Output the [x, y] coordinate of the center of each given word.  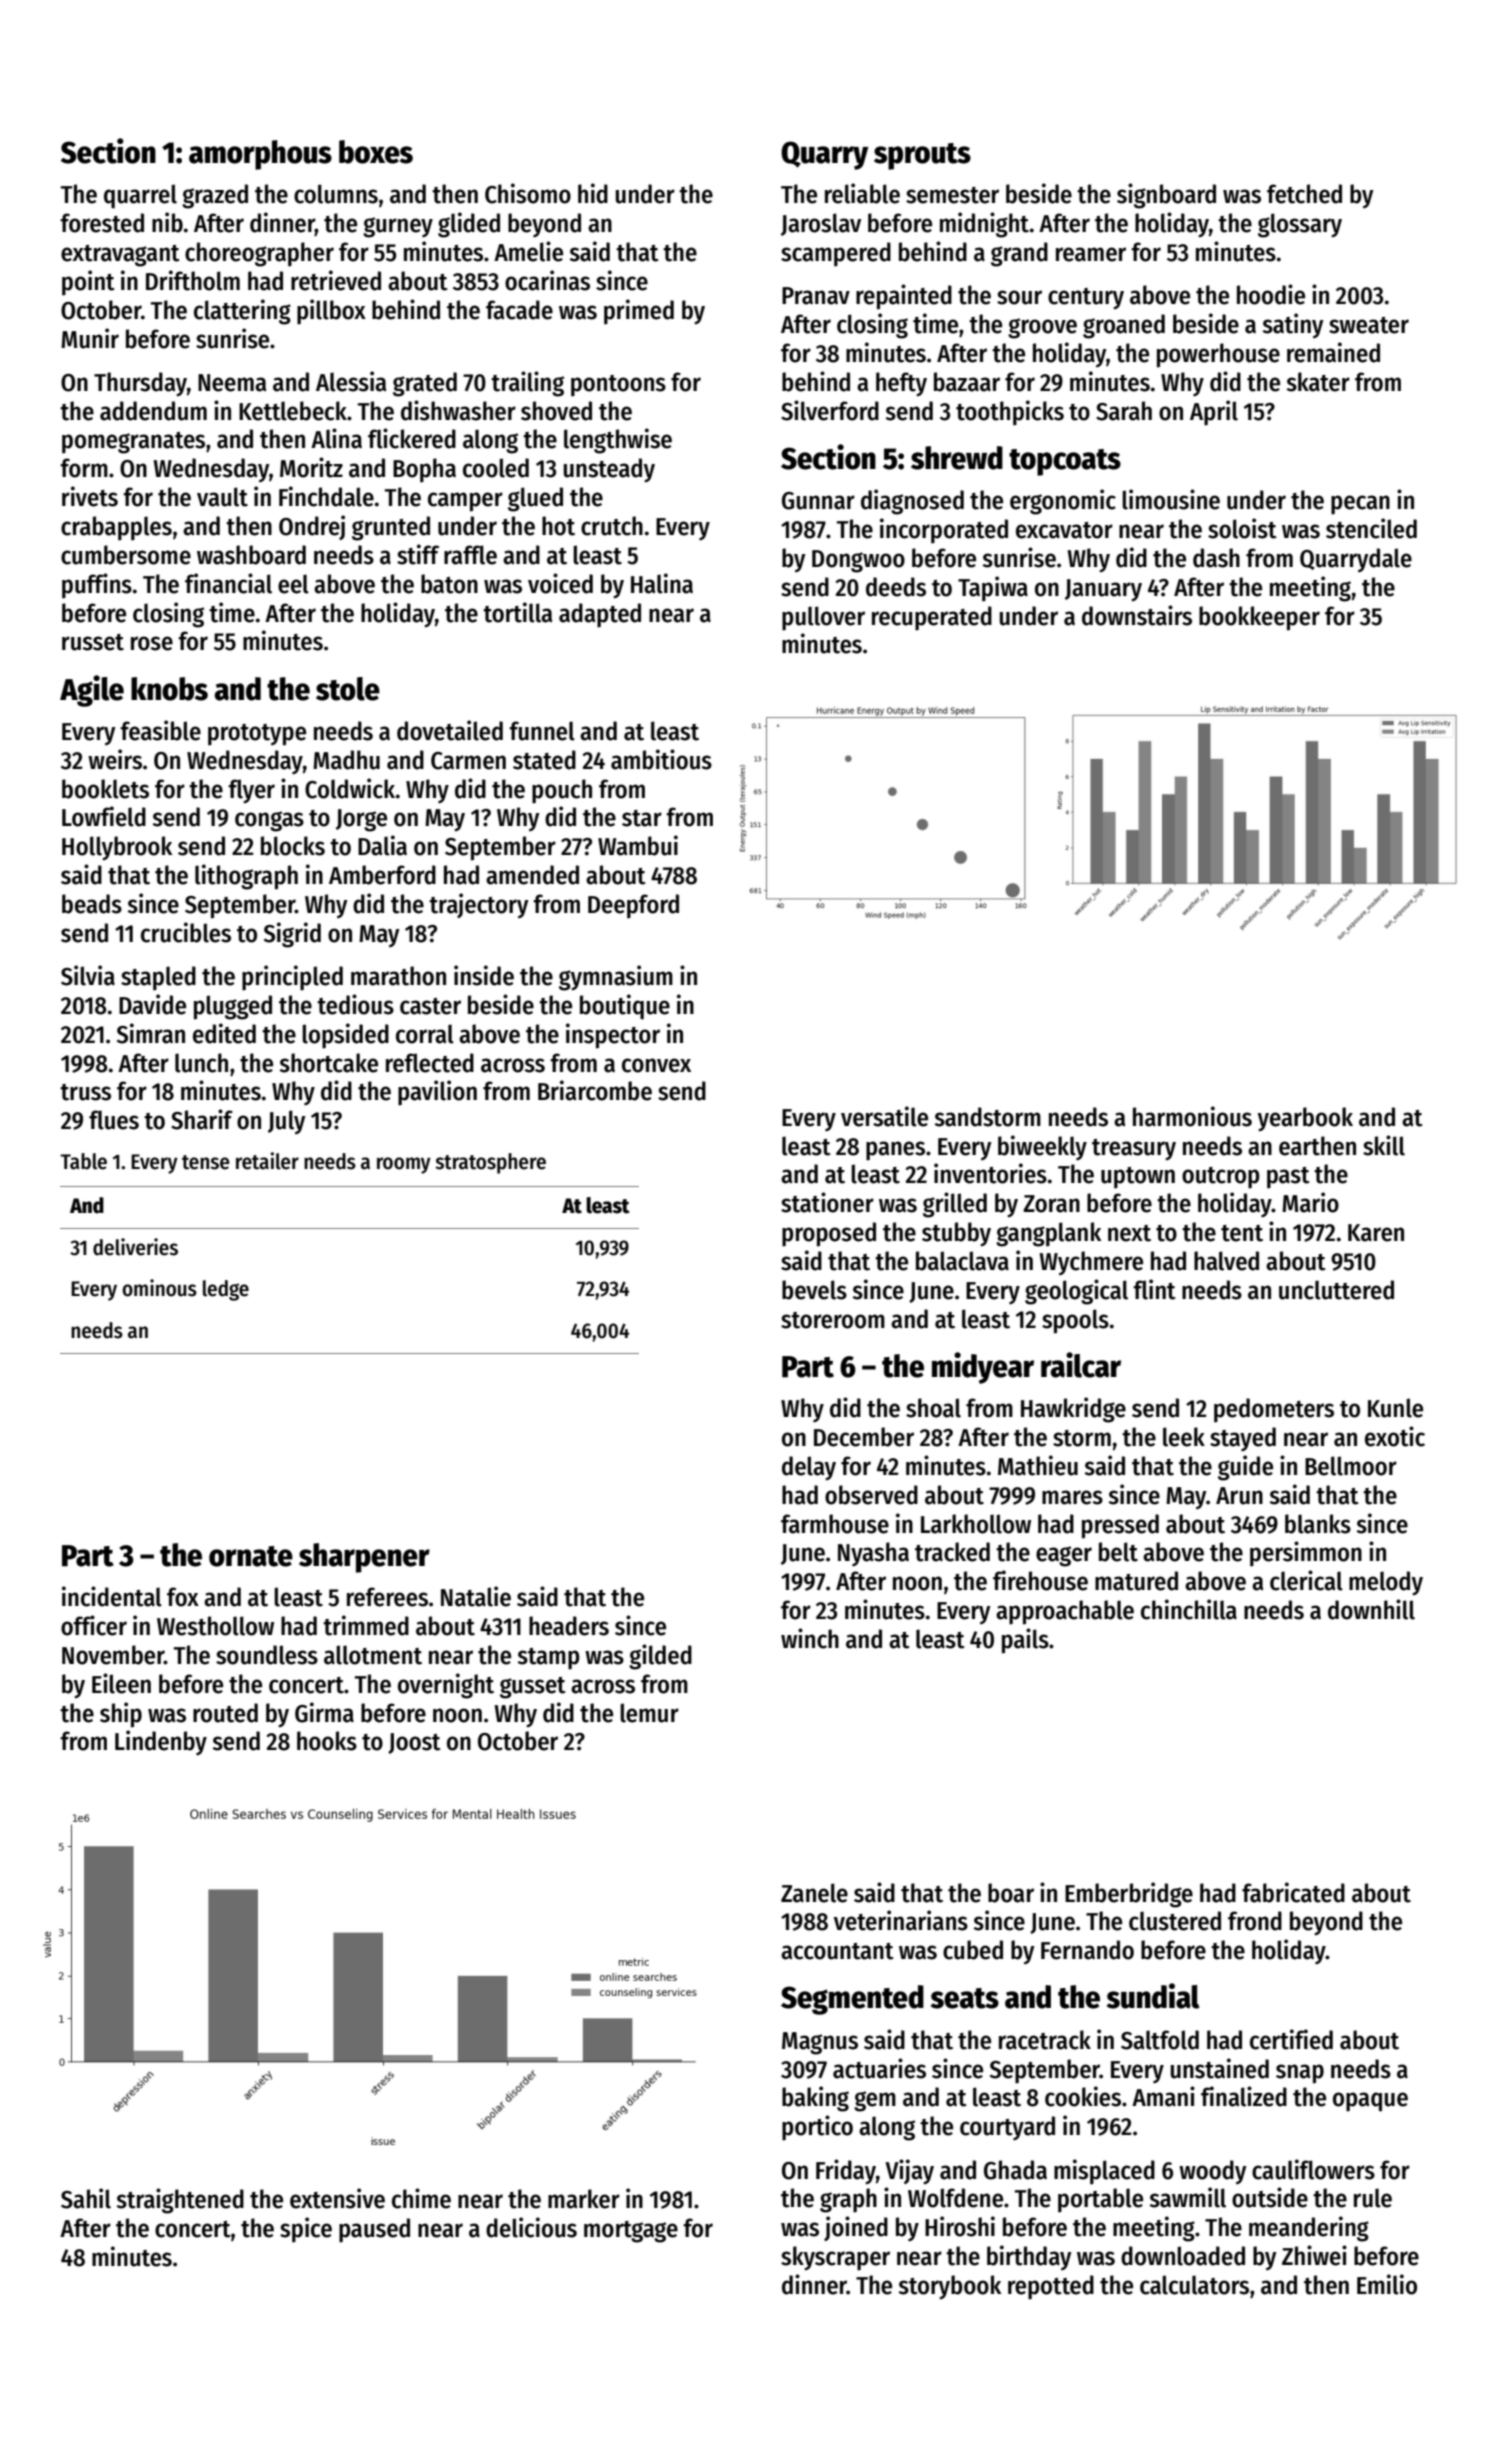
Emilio [1387, 2284]
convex [656, 1065]
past [1288, 1178]
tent [1242, 1233]
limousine [1171, 499]
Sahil [86, 2198]
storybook [950, 2287]
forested [102, 223]
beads [92, 904]
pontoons [618, 386]
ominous [159, 1288]
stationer [827, 1202]
